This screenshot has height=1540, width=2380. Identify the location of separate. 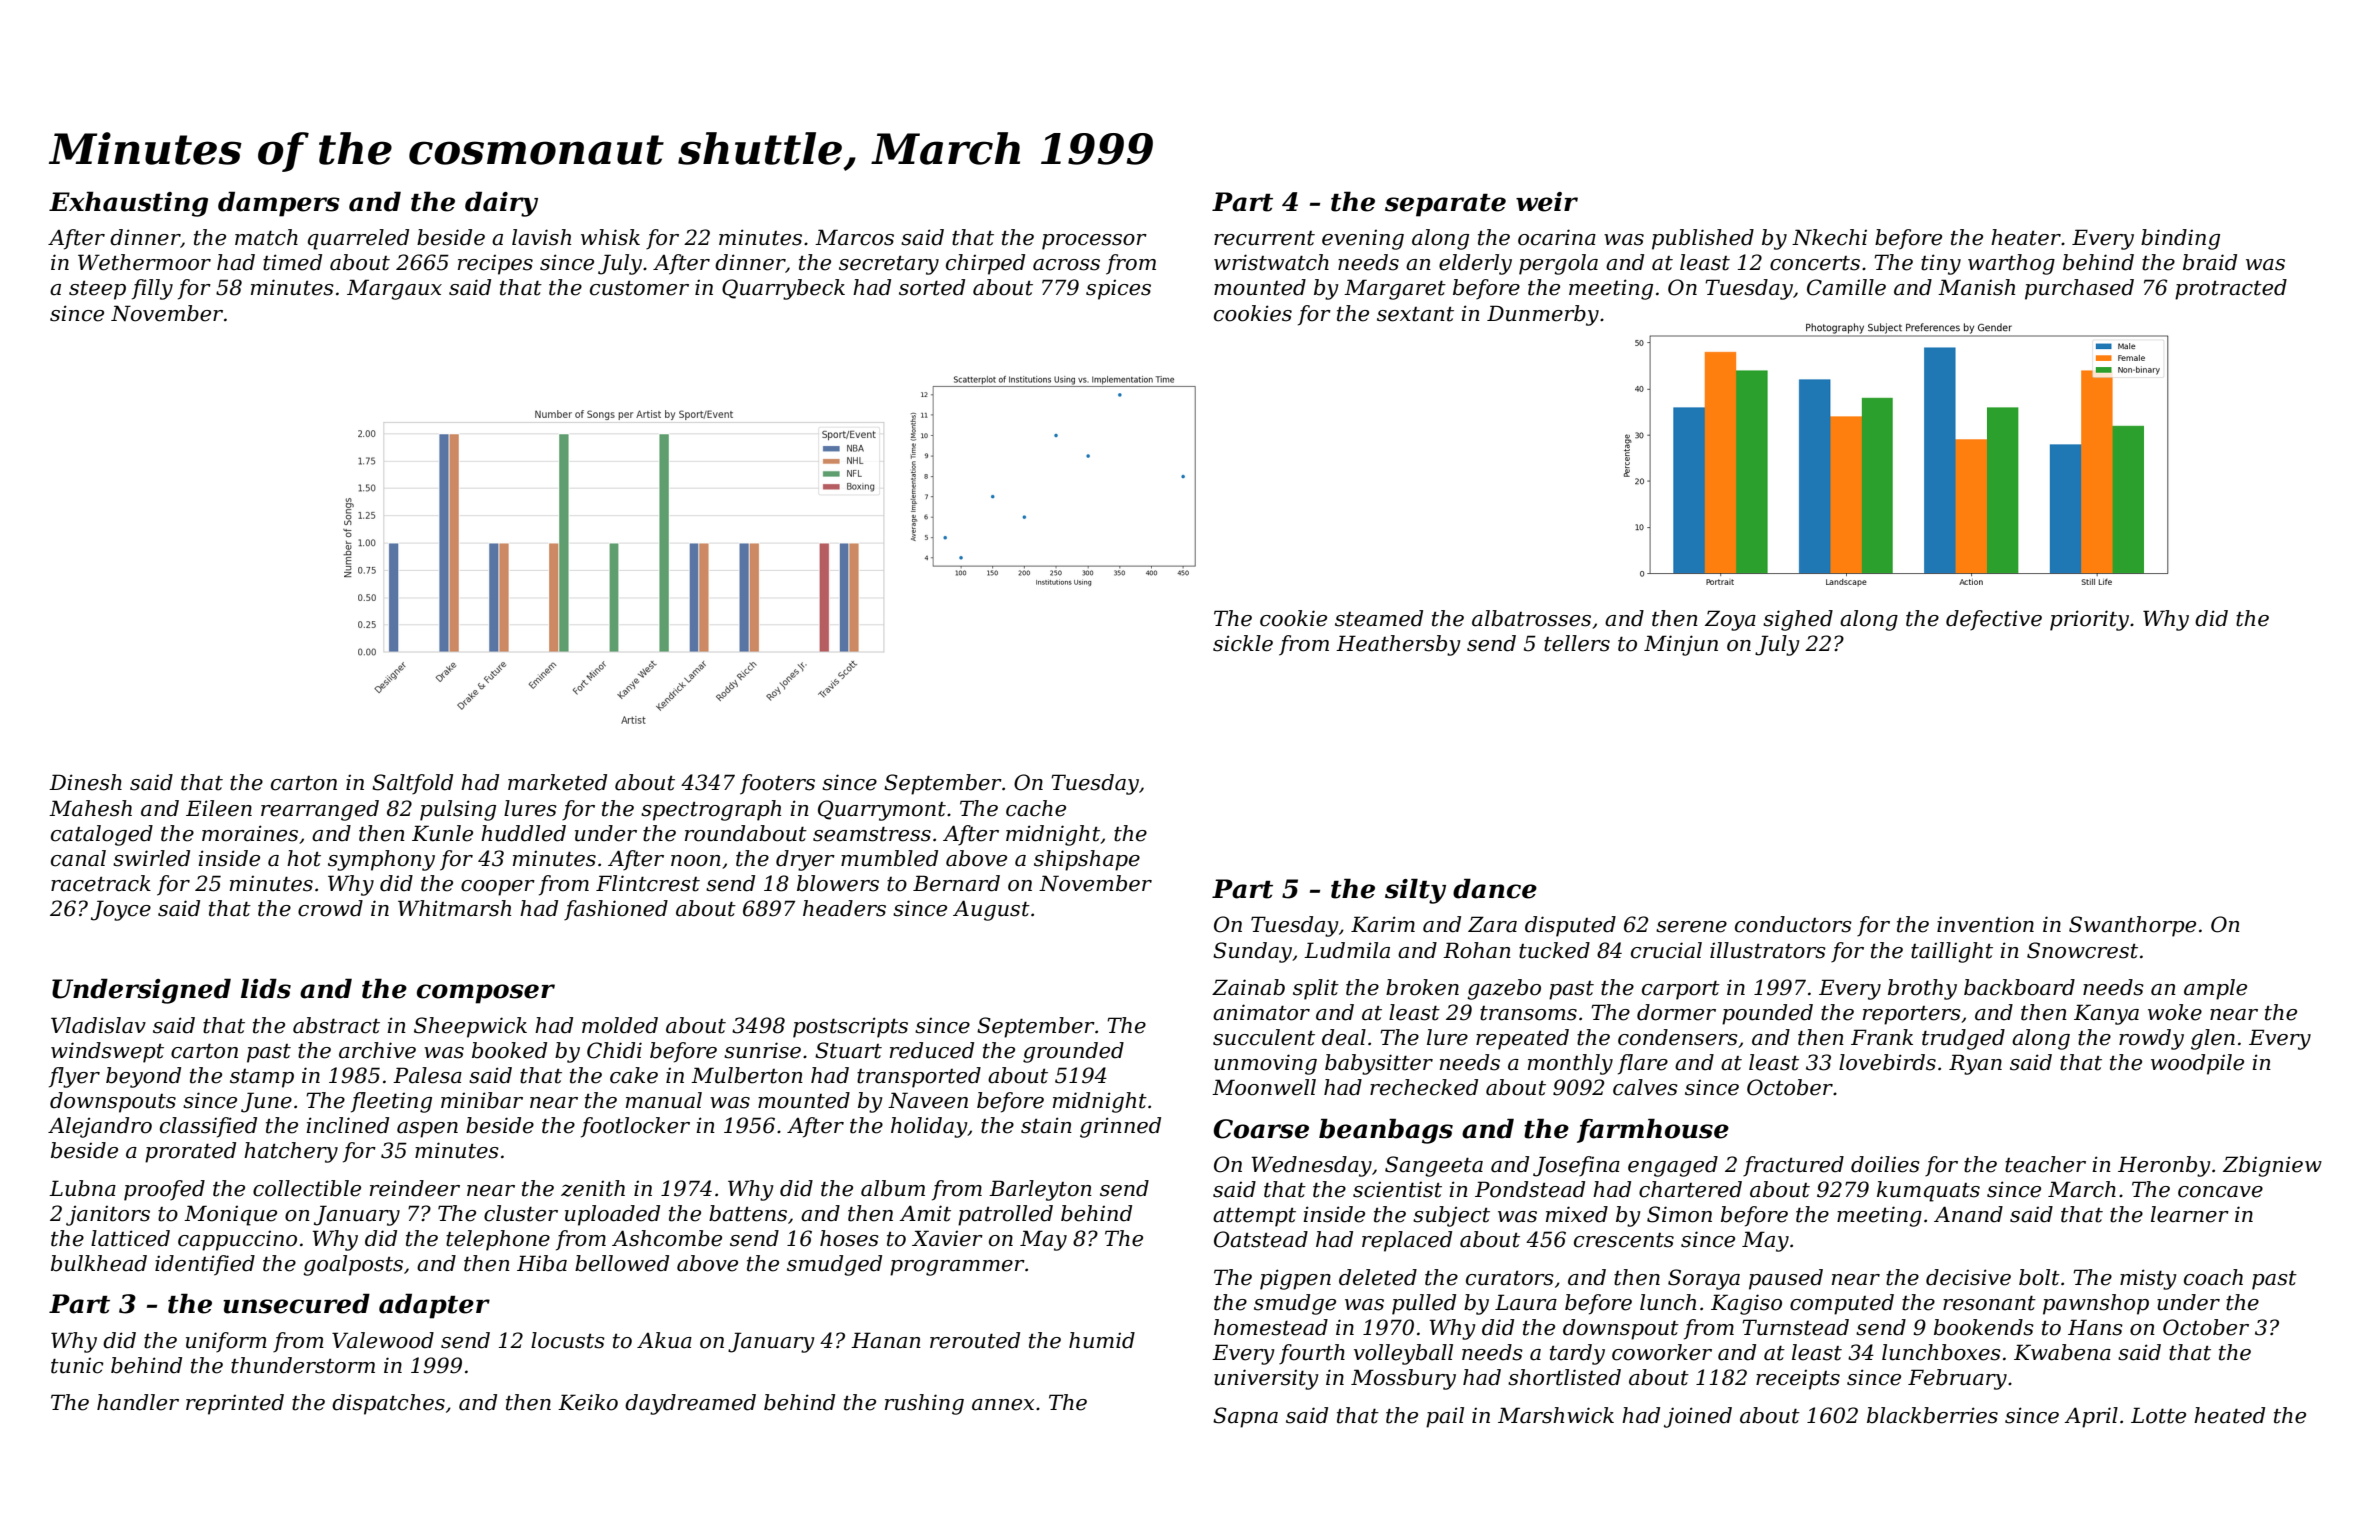
(1445, 205).
